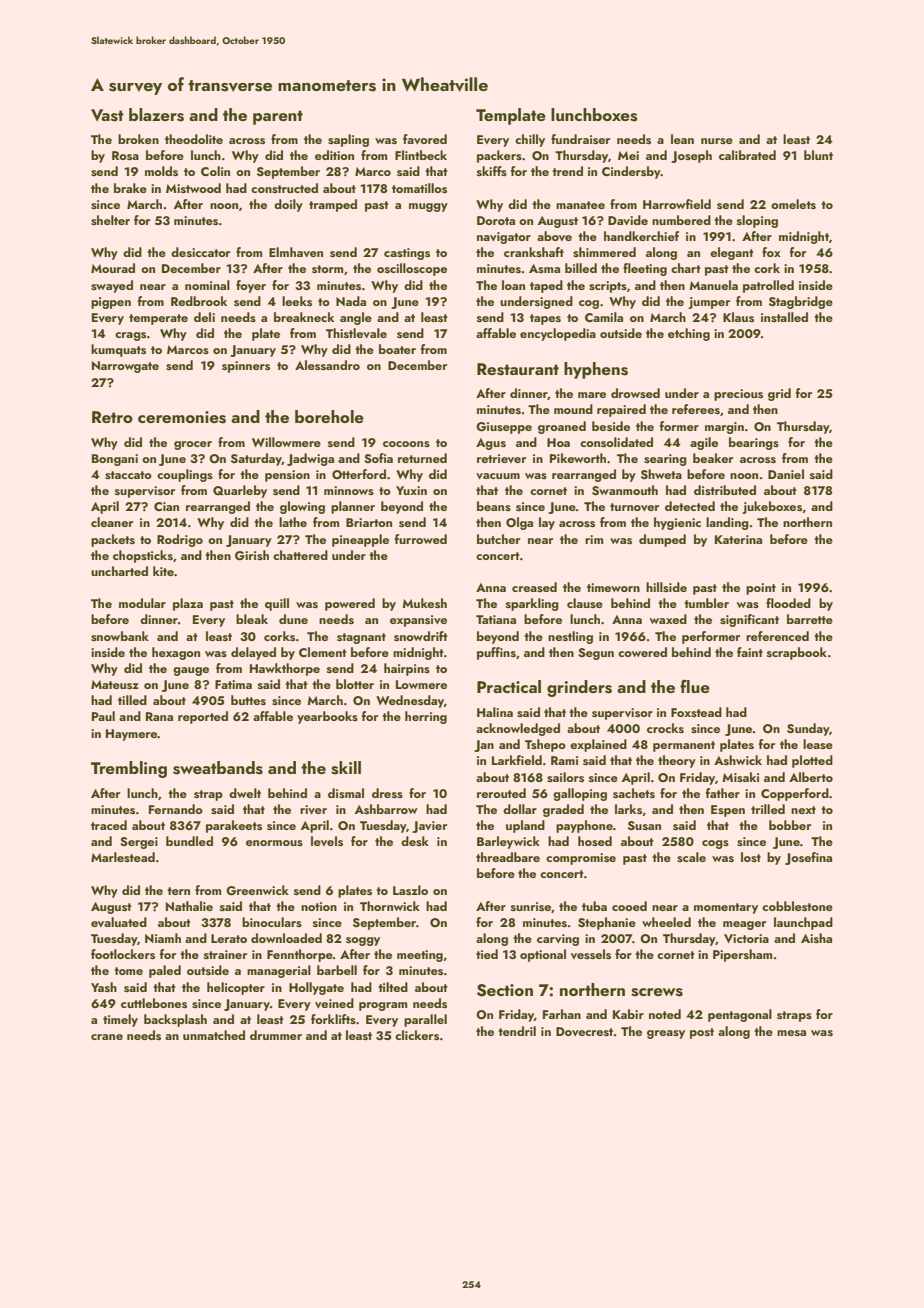 The height and width of the page is (1308, 924). I want to click on Yuxin, so click(411, 490).
